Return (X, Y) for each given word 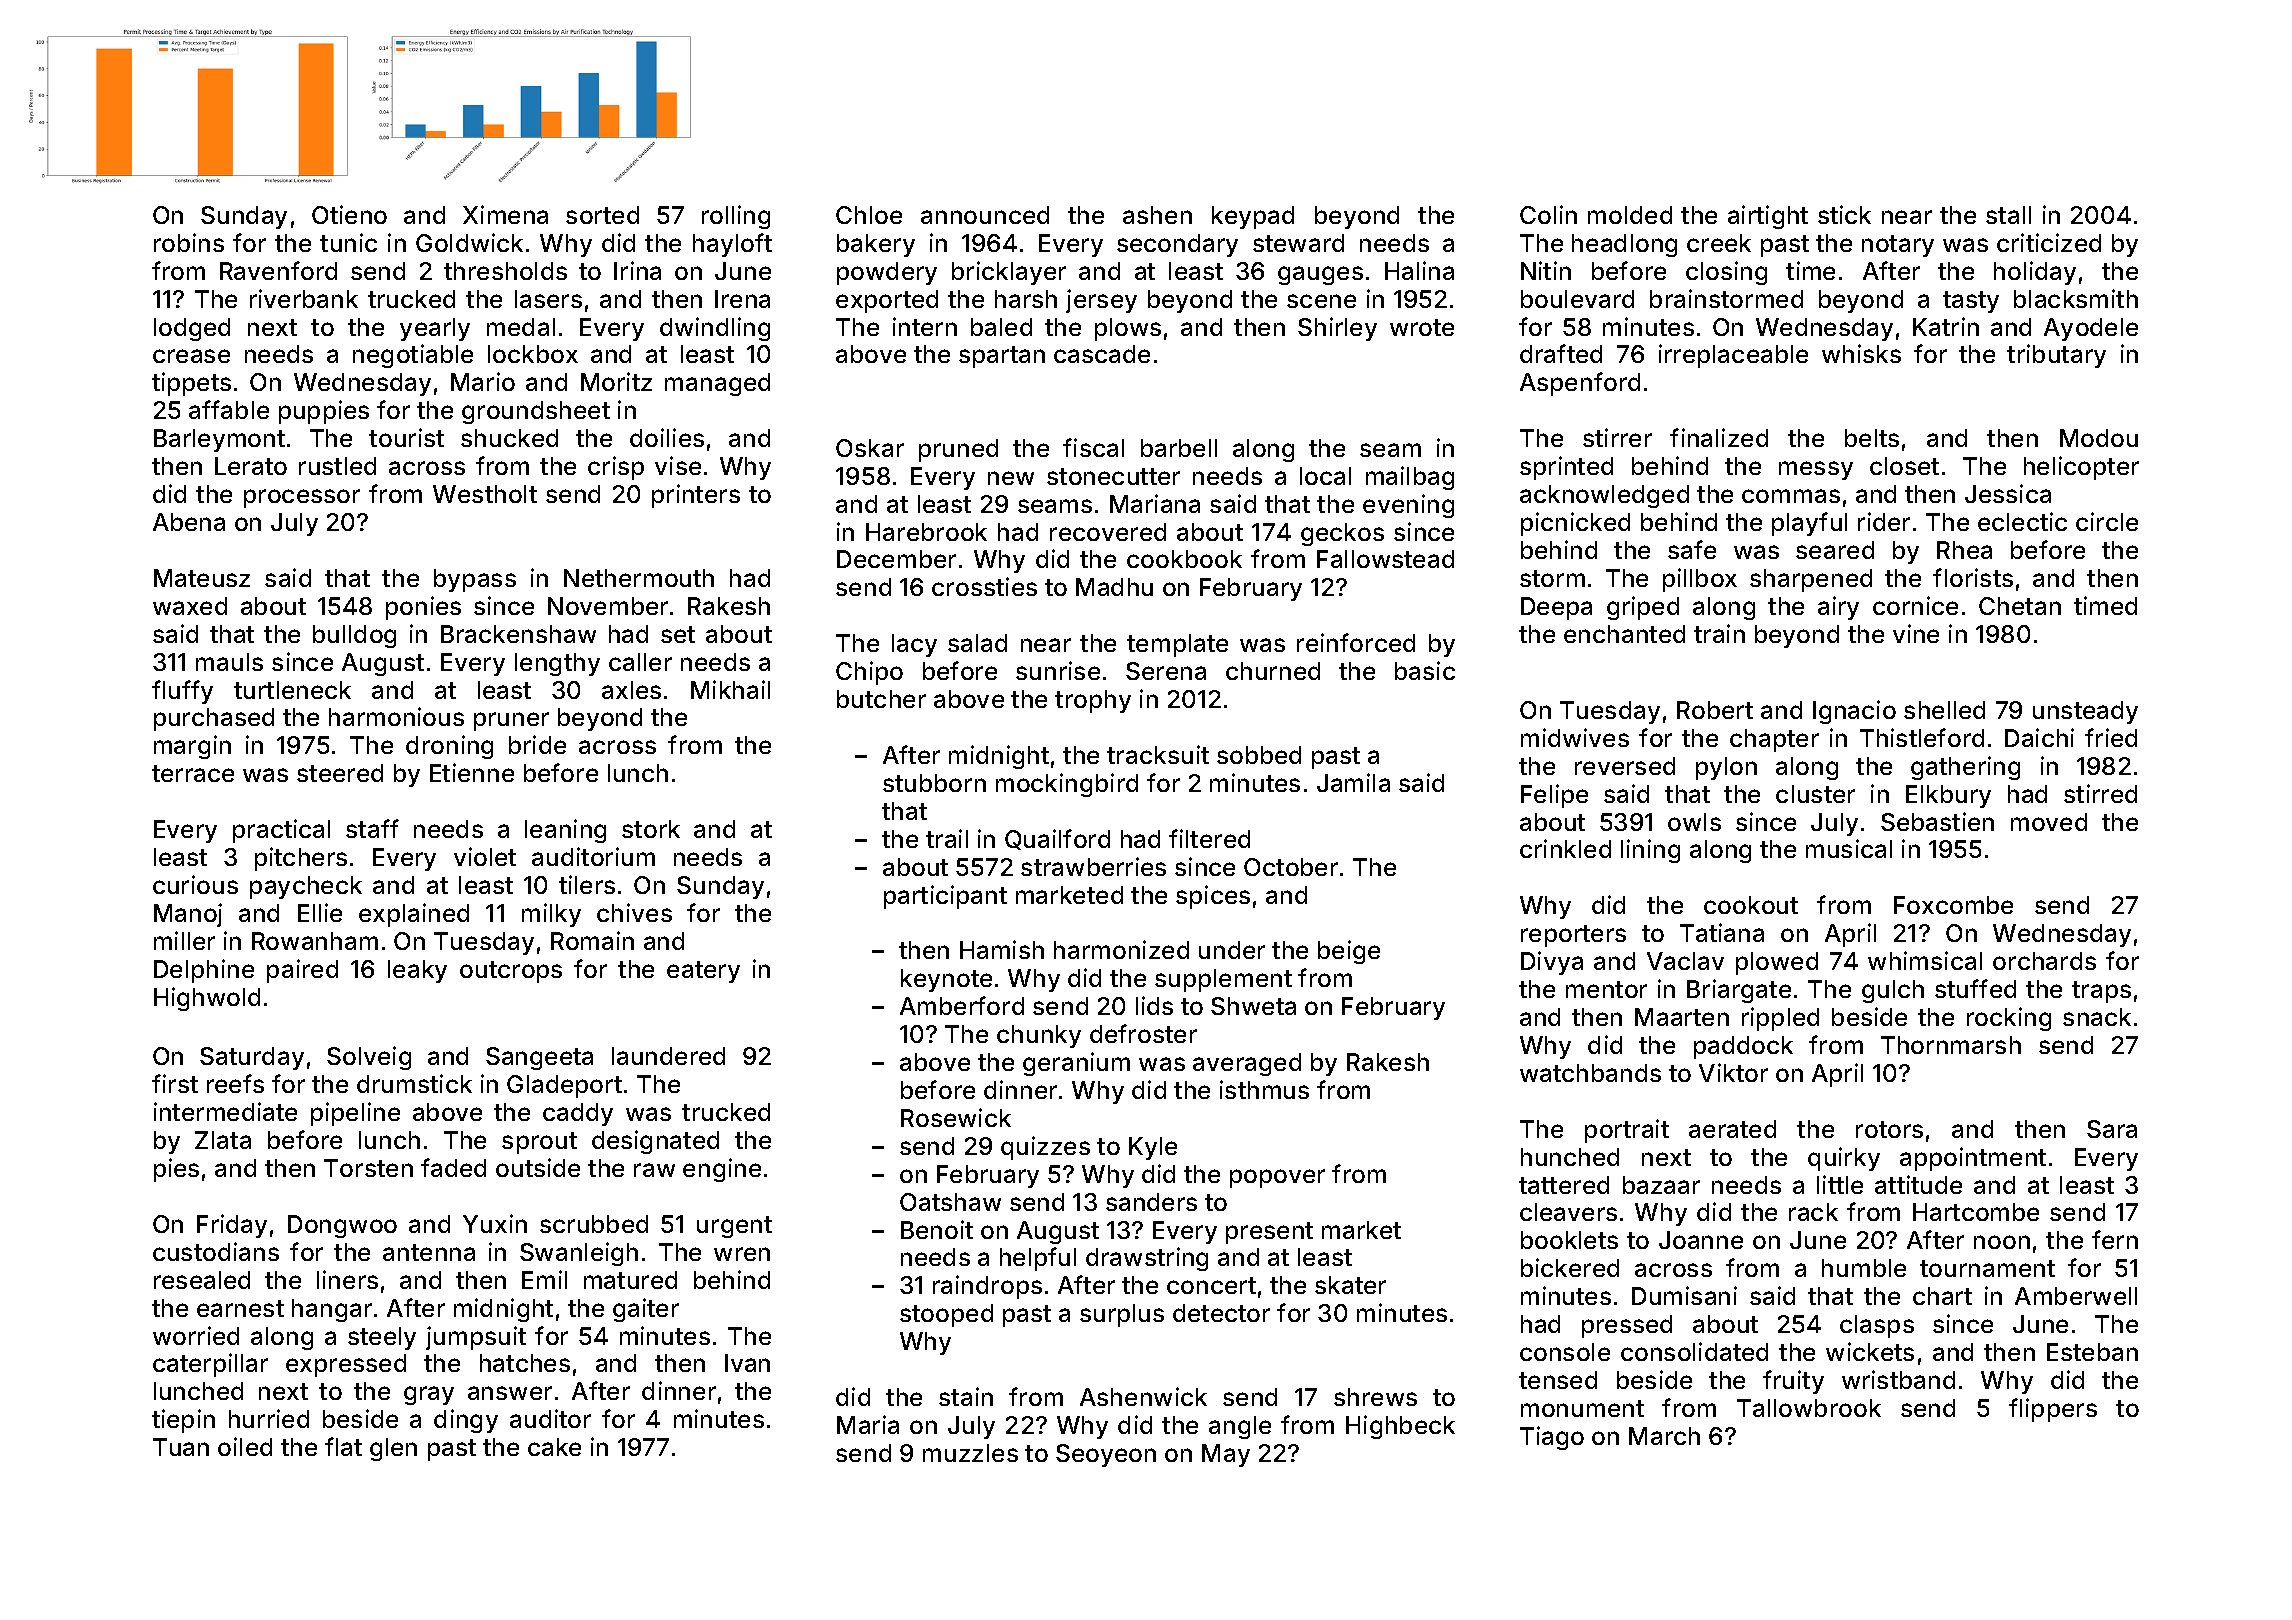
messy (1816, 470)
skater (1350, 1285)
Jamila (1353, 782)
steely (382, 1338)
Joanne (1701, 1240)
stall (2008, 215)
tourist (406, 437)
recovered (1108, 532)
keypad (1253, 217)
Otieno (349, 214)
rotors (1889, 1129)
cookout (1751, 905)
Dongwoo (342, 1226)
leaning (565, 831)
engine (722, 1170)
